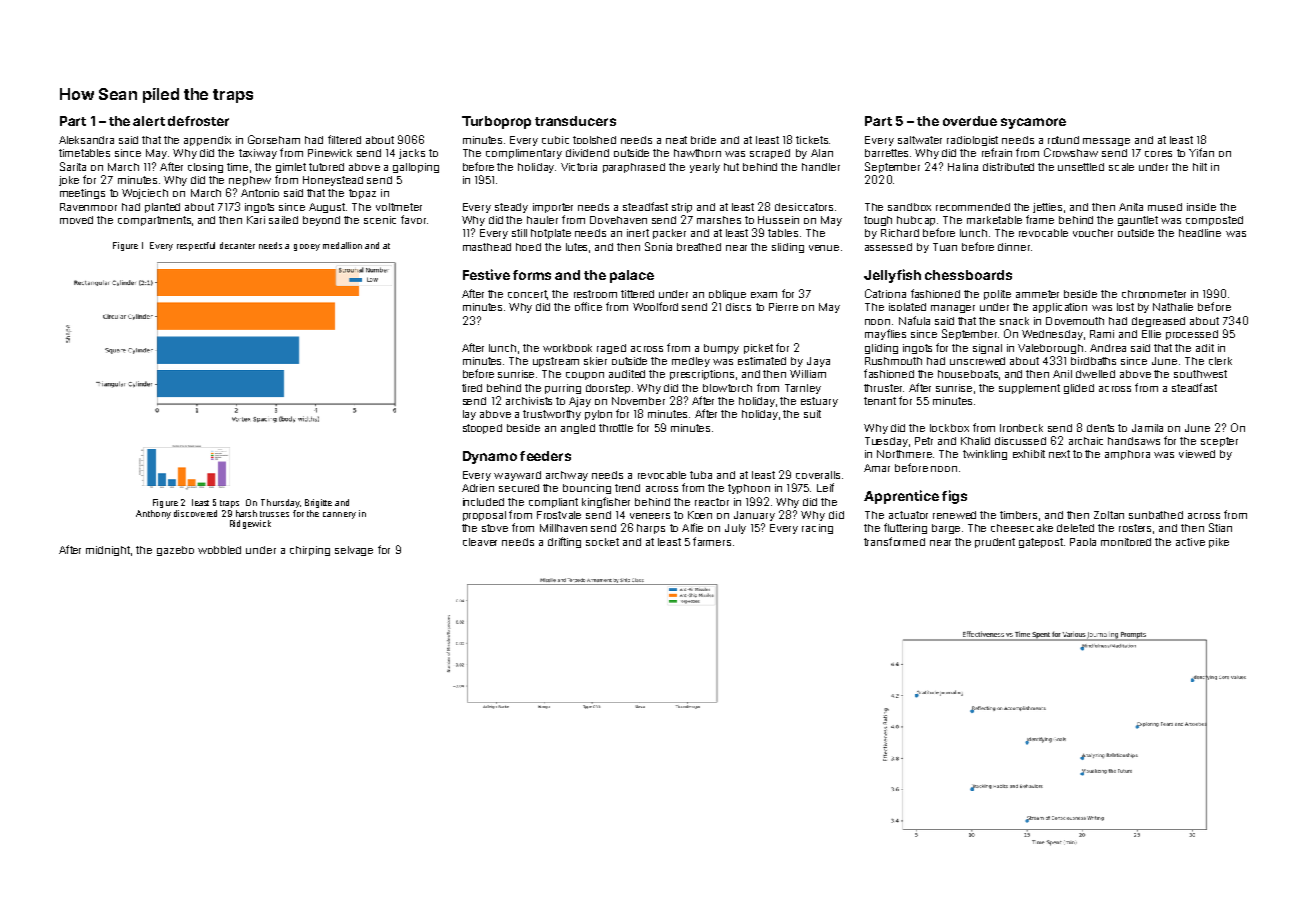 Image resolution: width=1308 pixels, height=924 pixels. Describe the element at coordinates (1131, 207) in the screenshot. I see `Anita` at that location.
